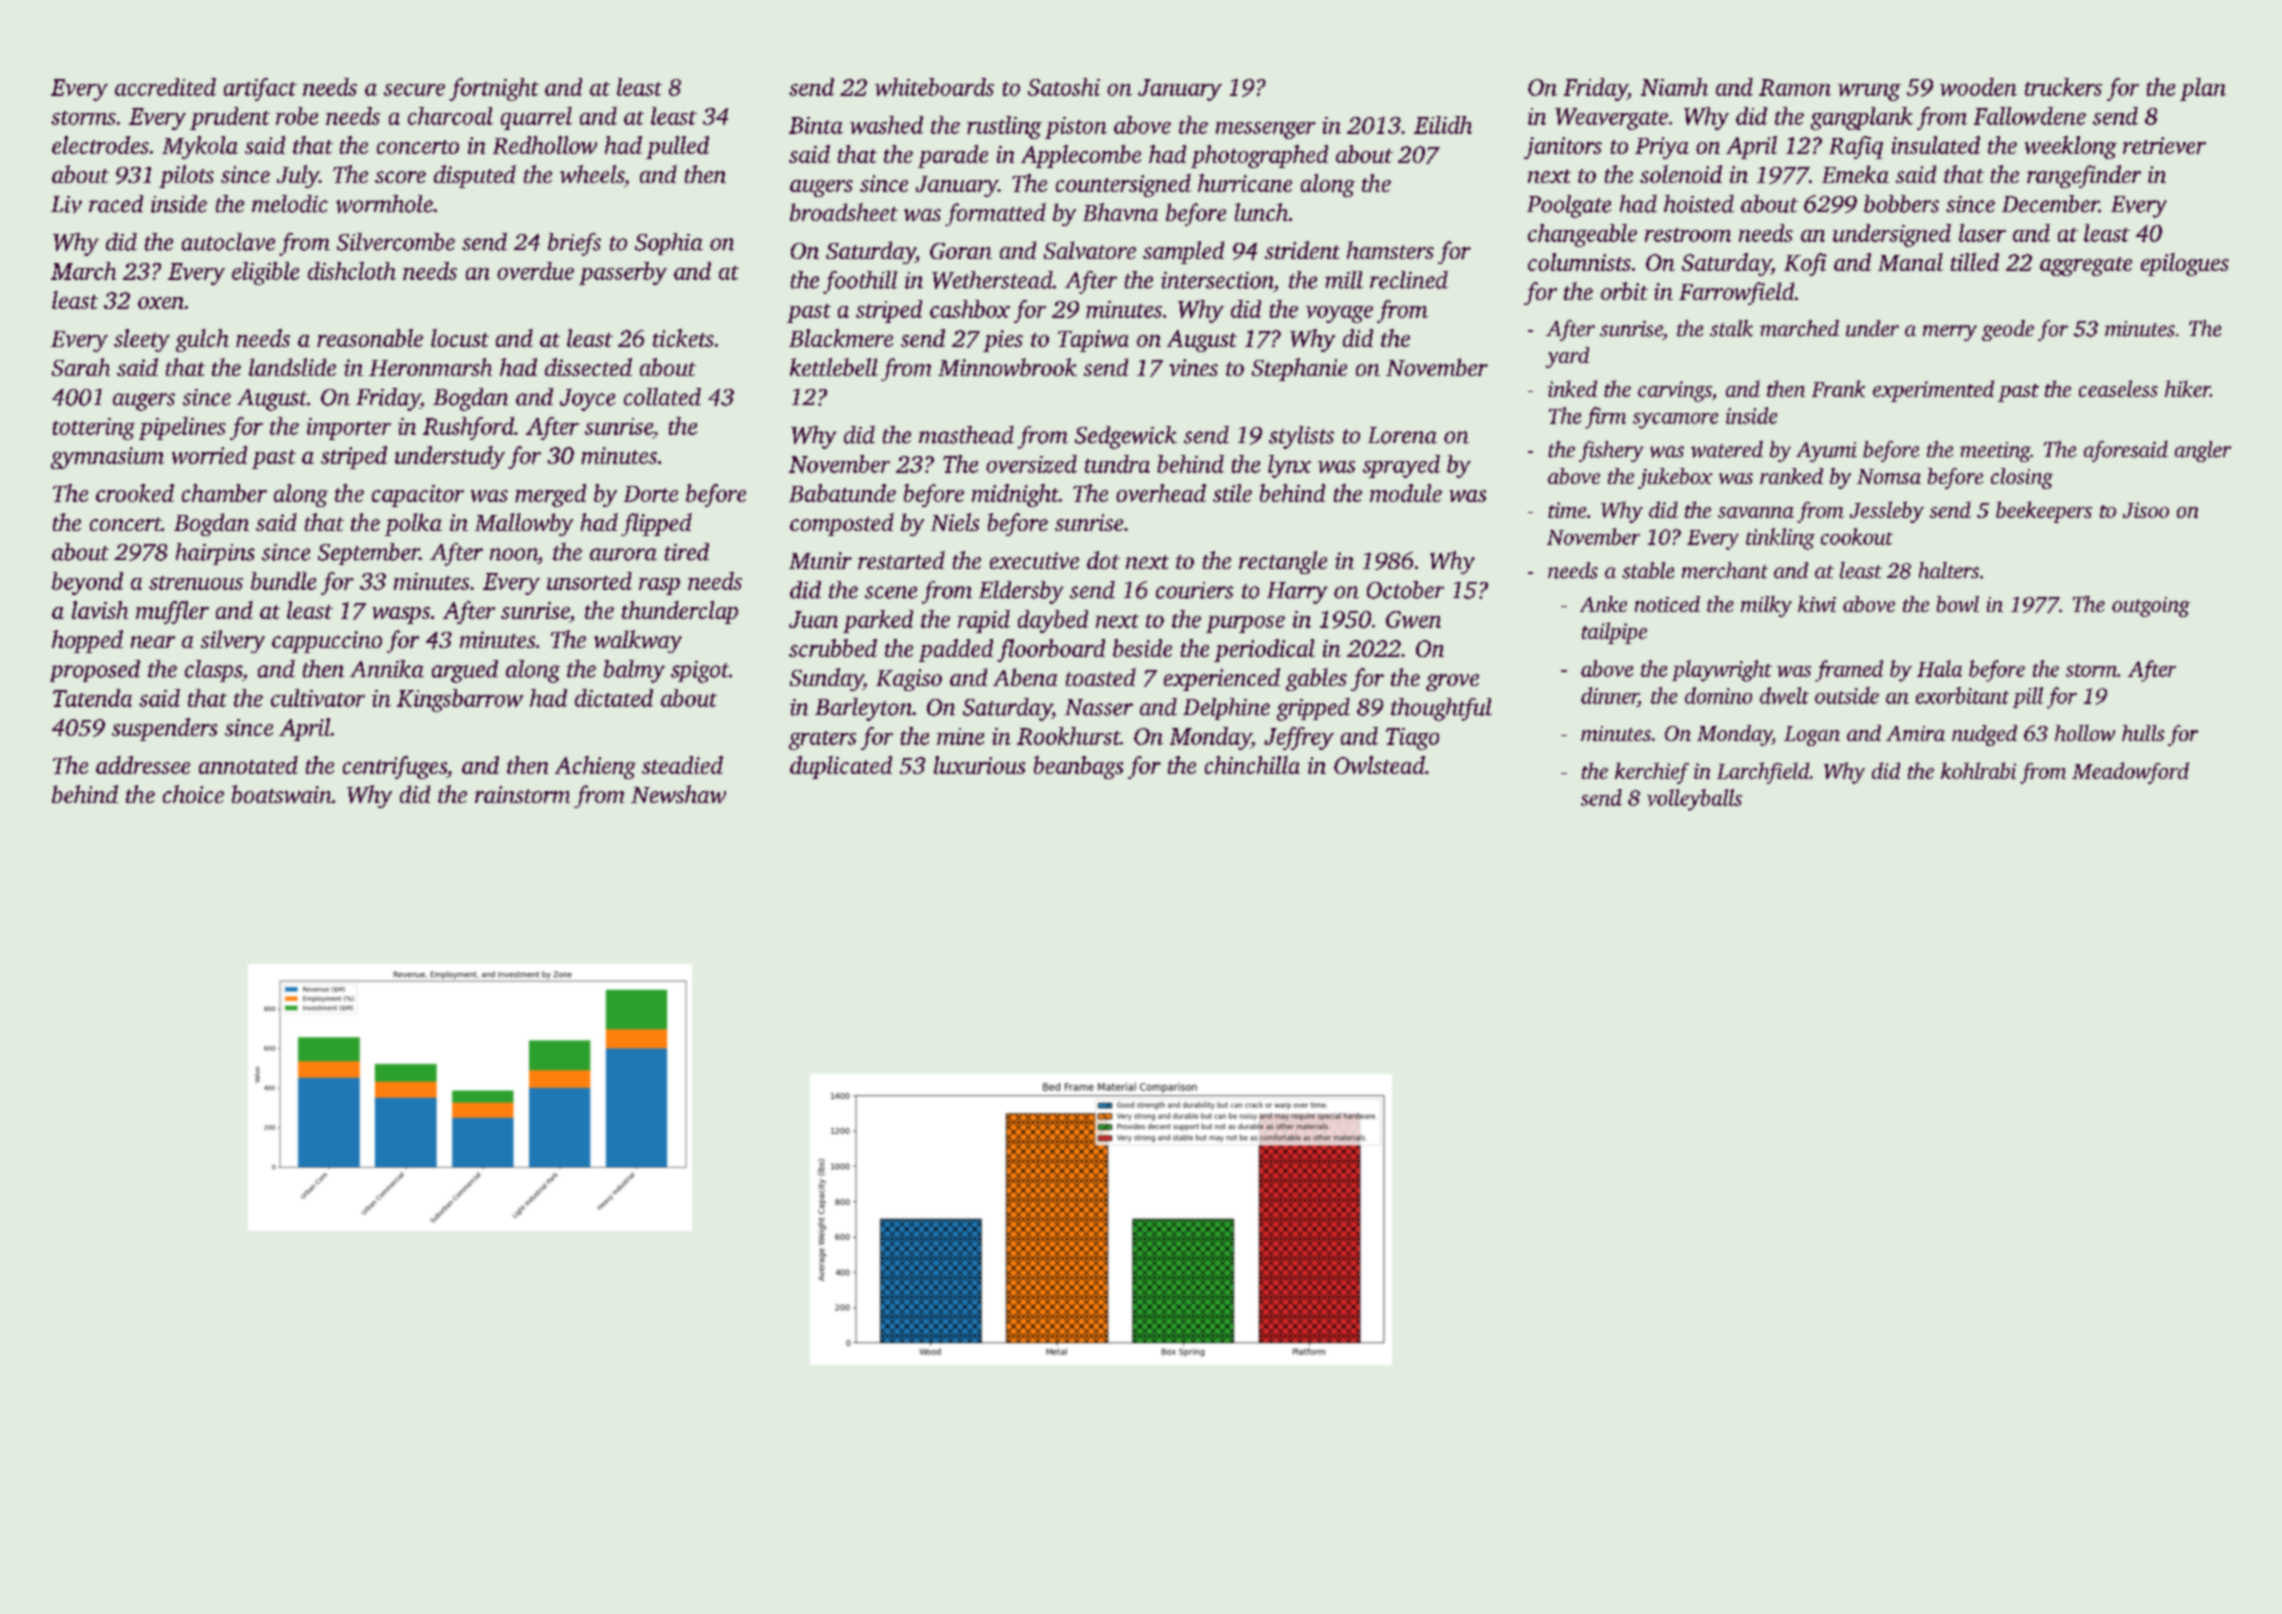 This screenshot has width=2282, height=1614. Describe the element at coordinates (1302, 250) in the screenshot. I see `strident` at that location.
